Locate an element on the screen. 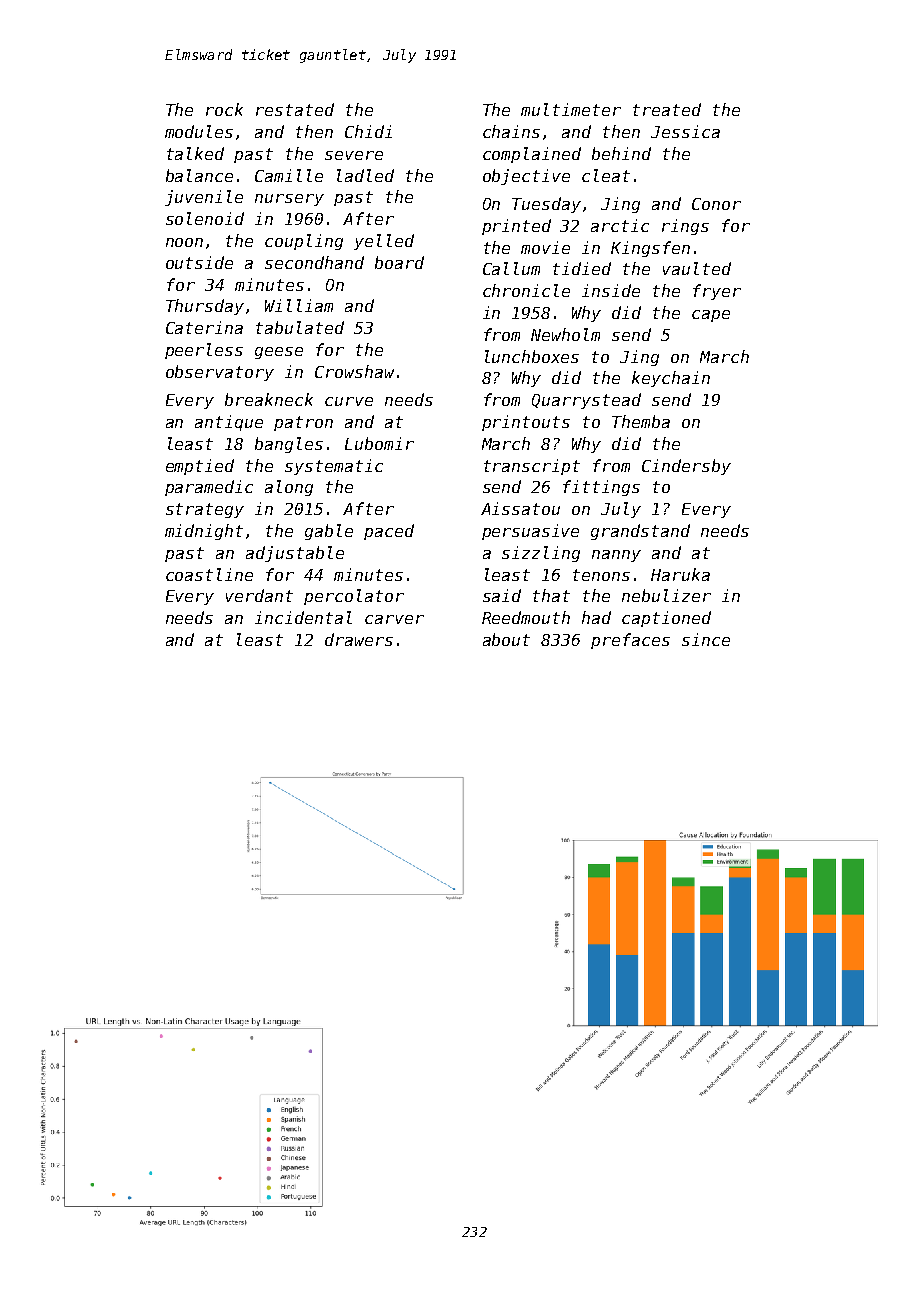 The image size is (924, 1311). antique is located at coordinates (229, 423).
